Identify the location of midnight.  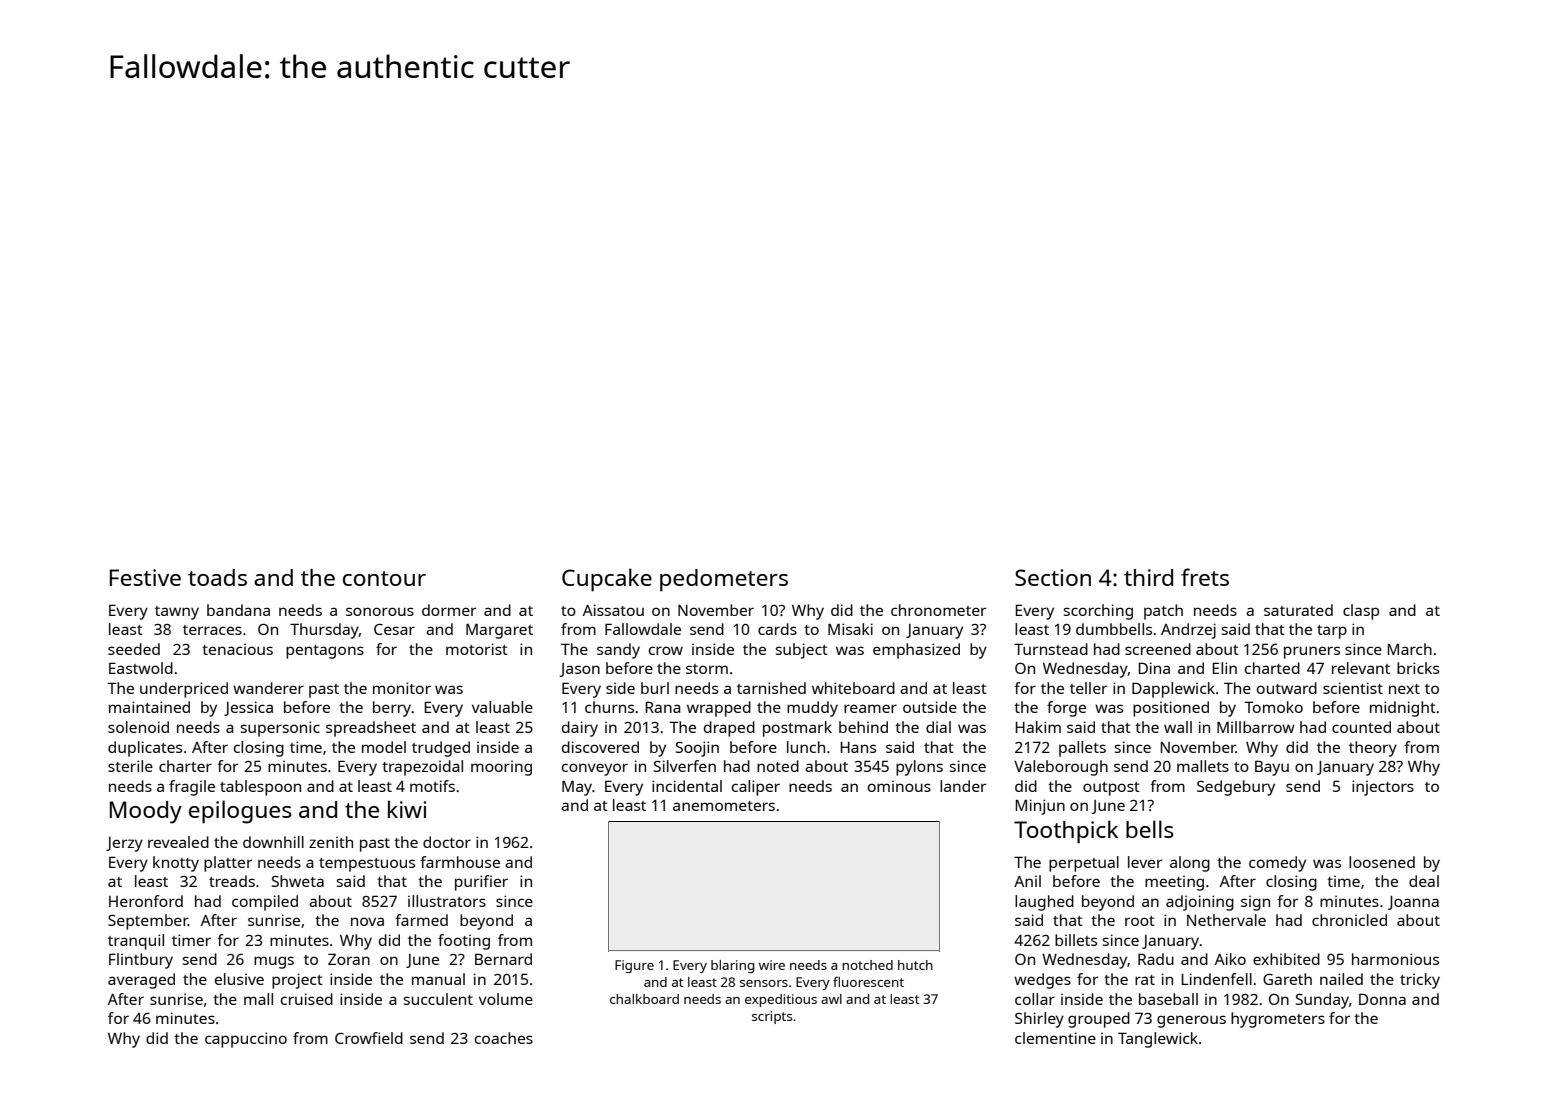
(1403, 709).
